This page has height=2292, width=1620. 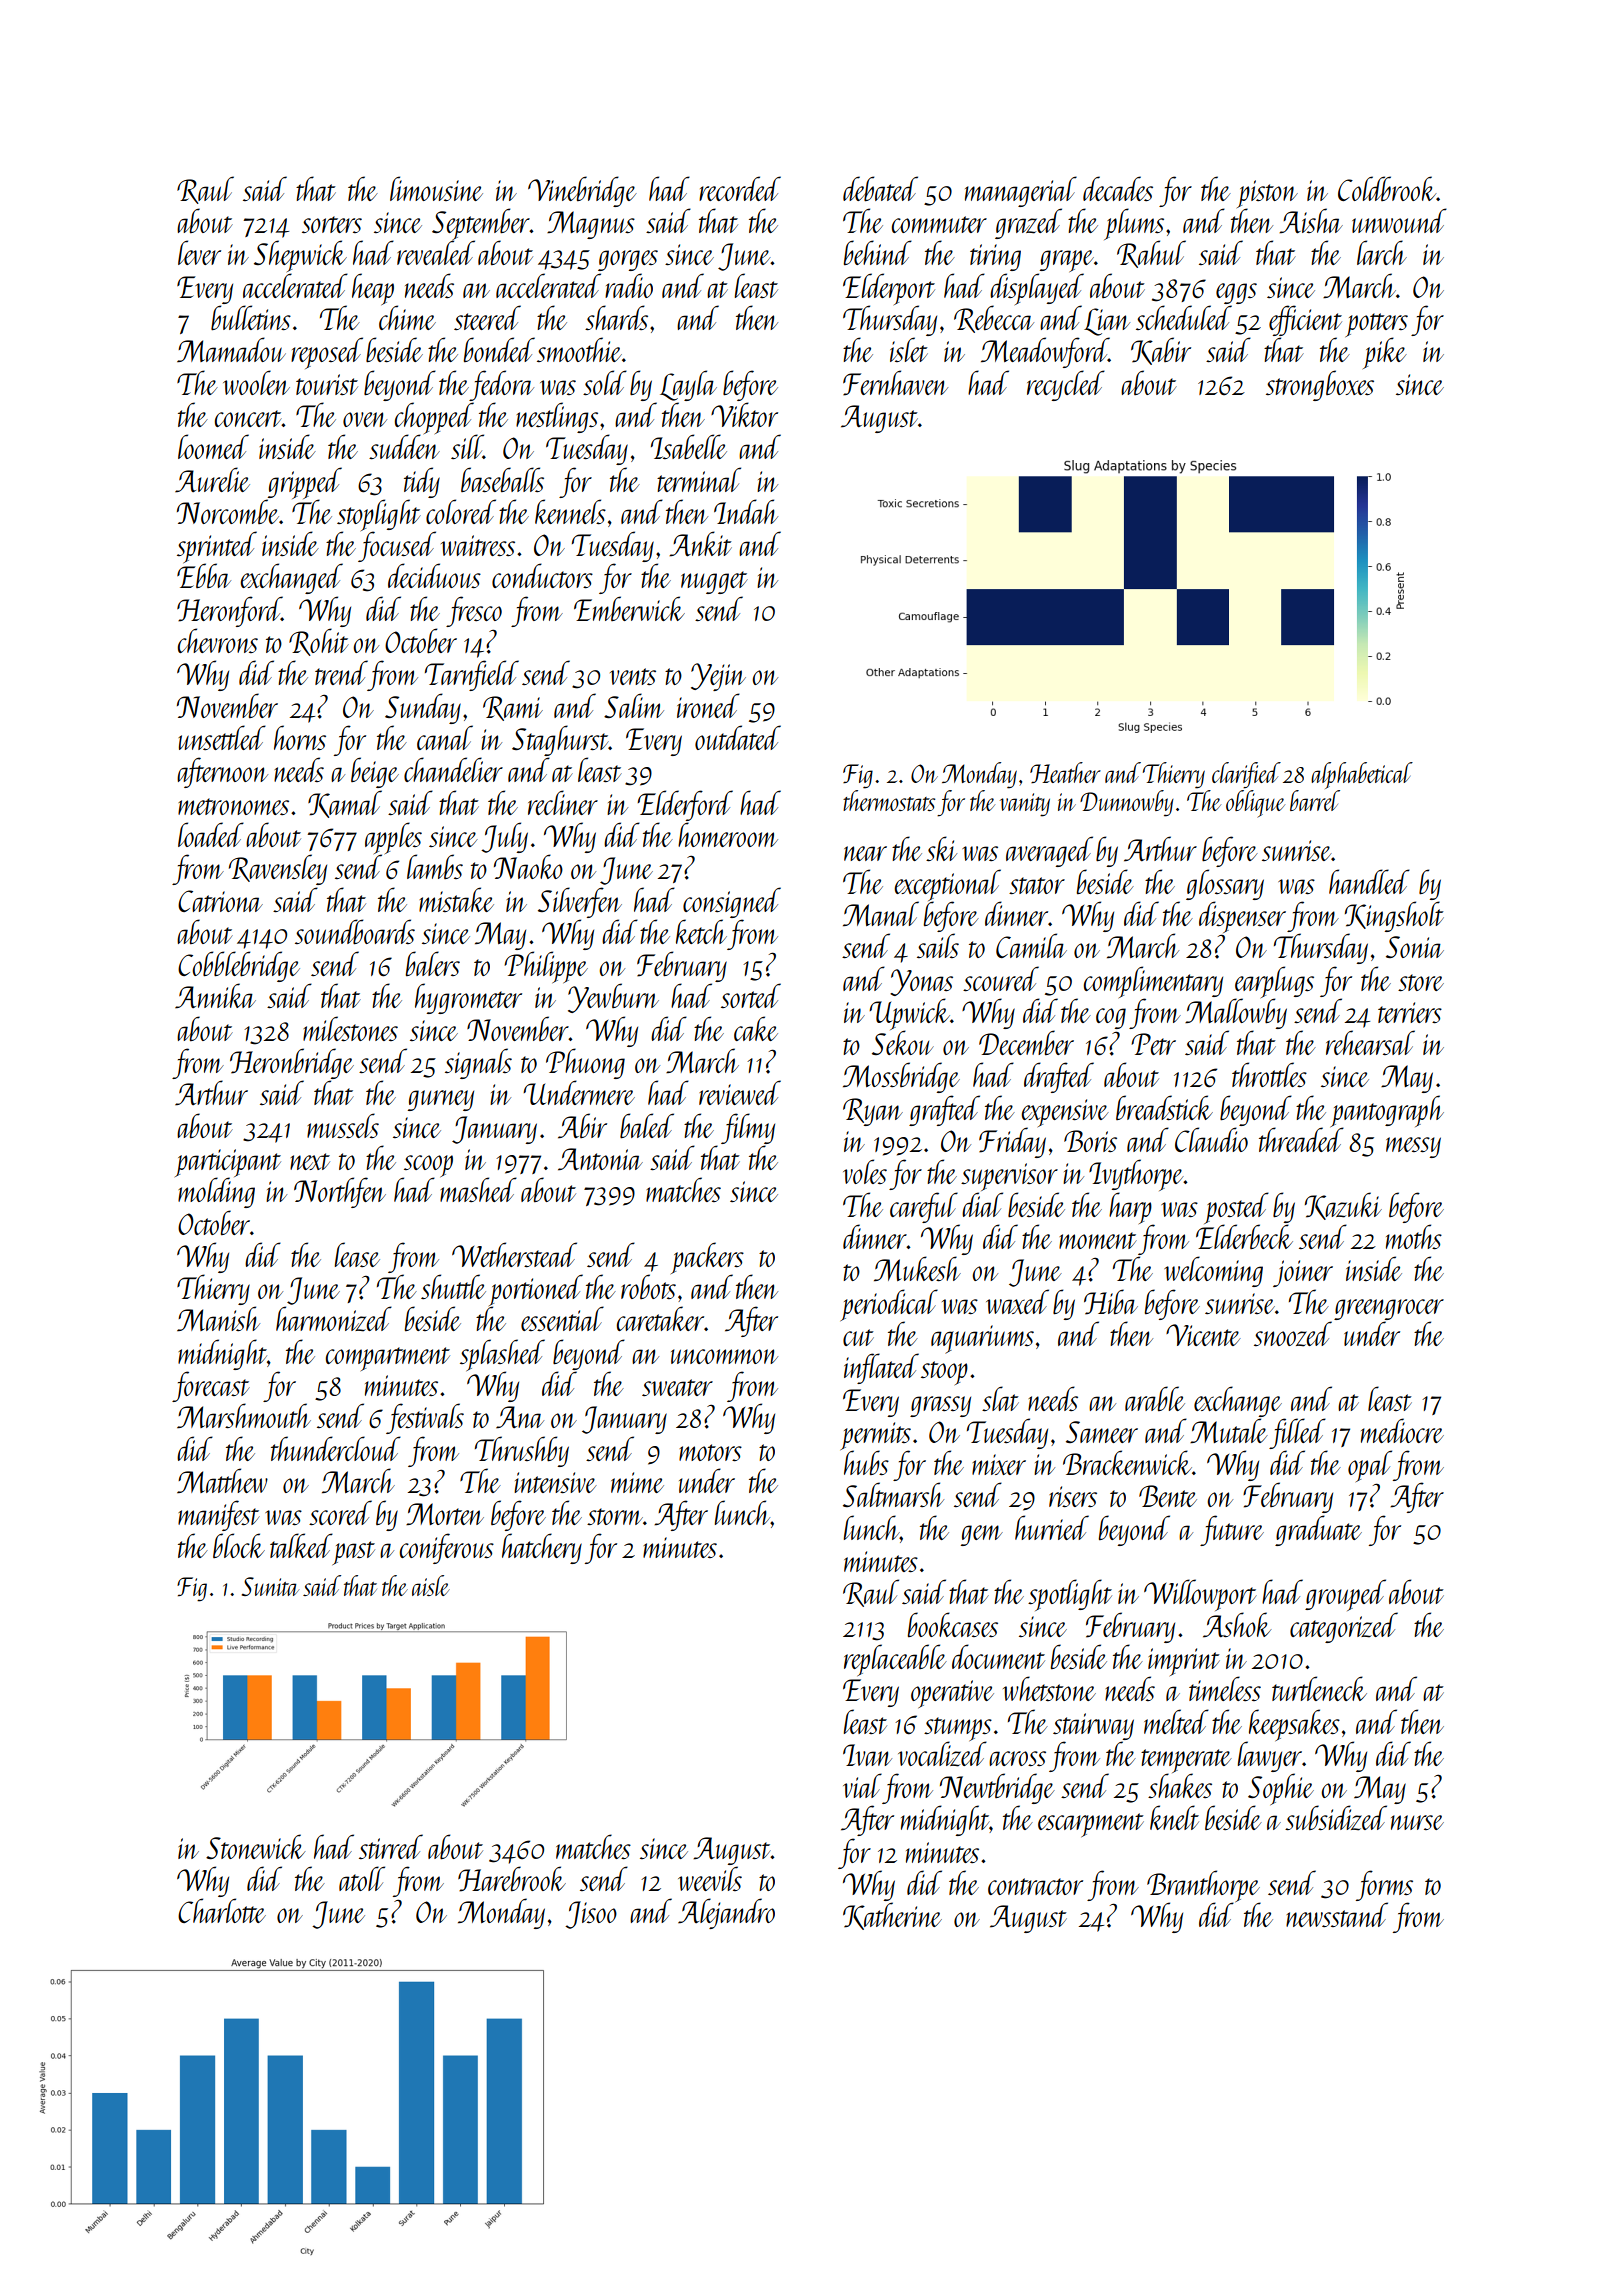 I want to click on pike, so click(x=1385, y=353).
